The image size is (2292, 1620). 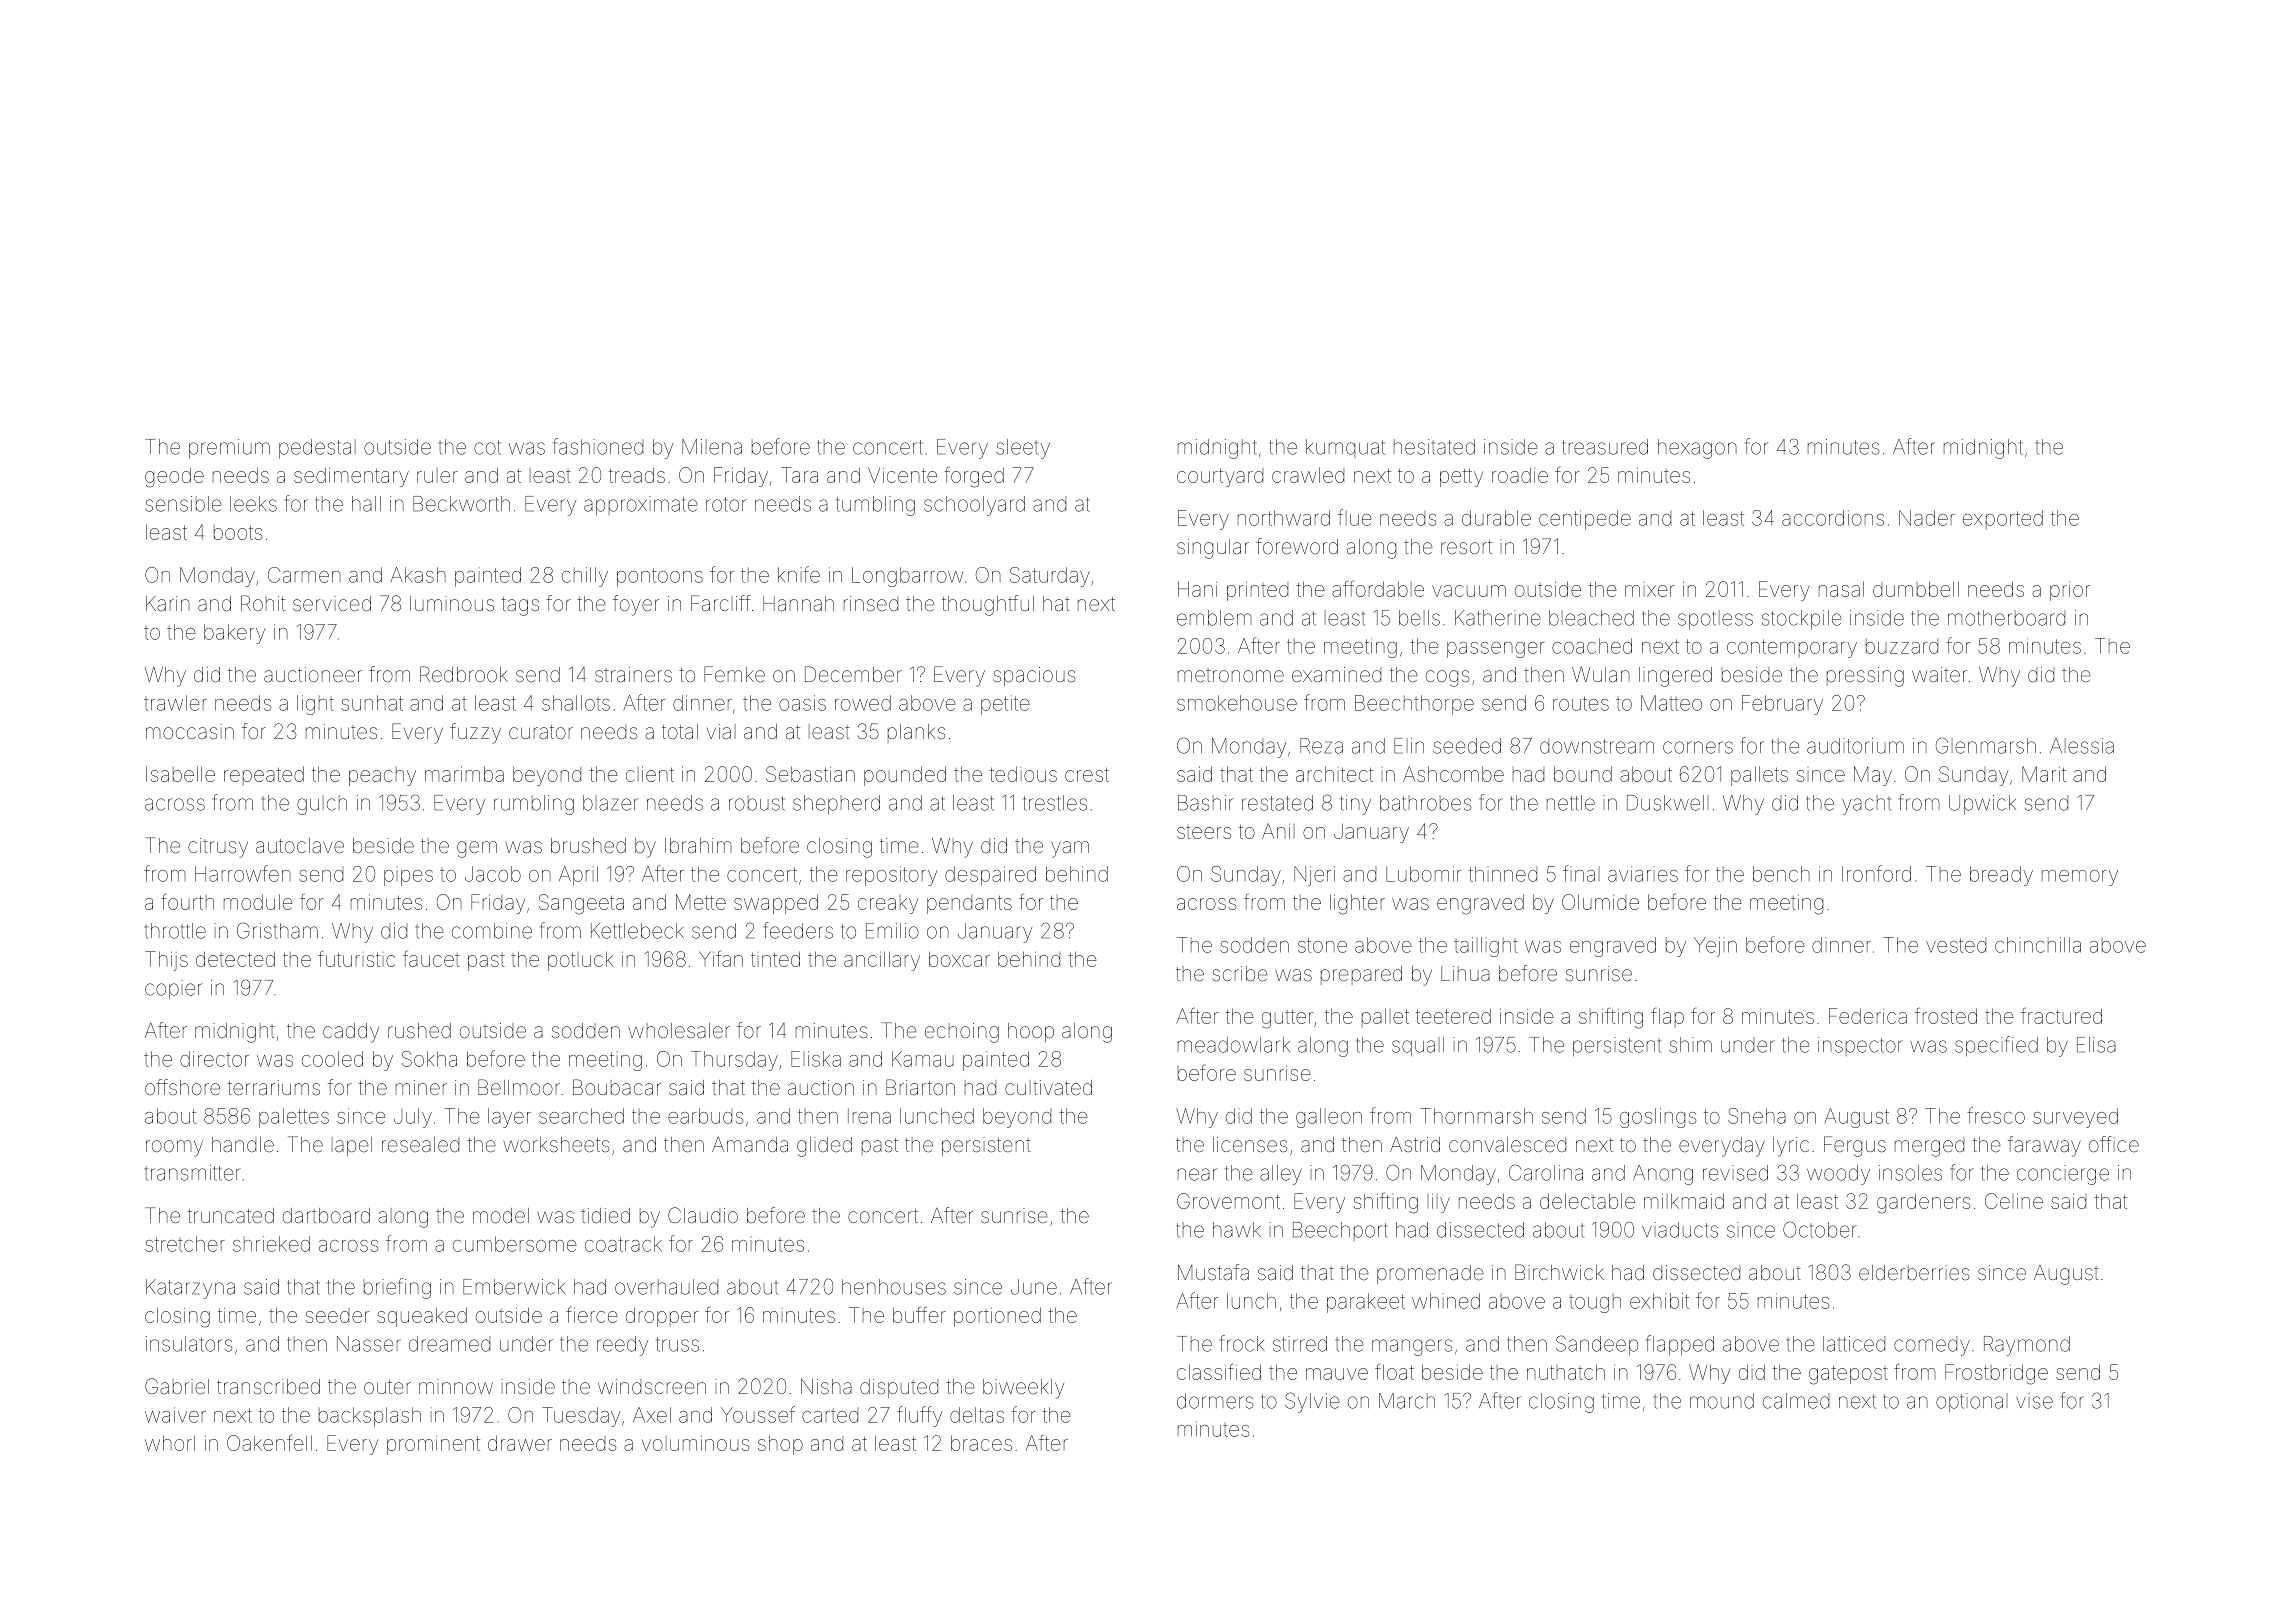 I want to click on deltas, so click(x=977, y=1415).
